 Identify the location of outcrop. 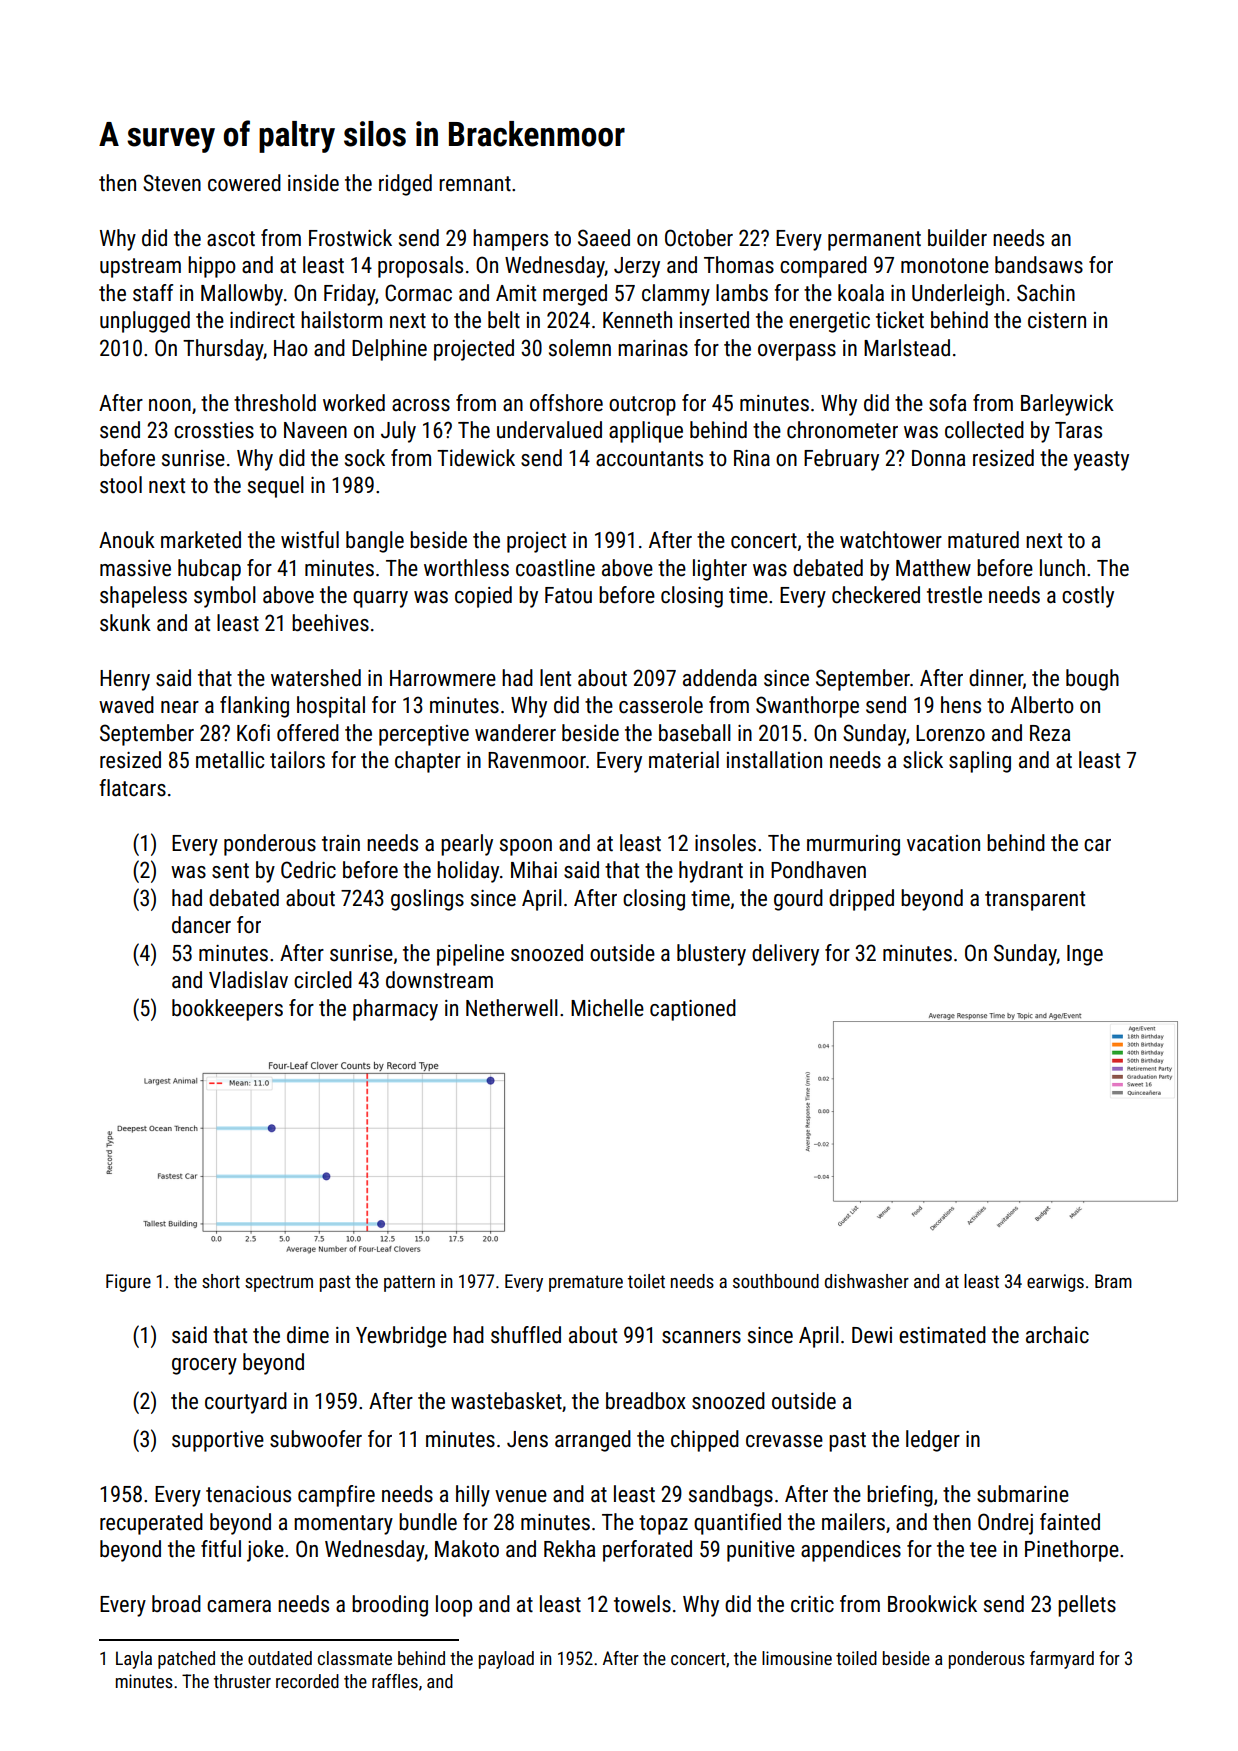
(642, 406).
